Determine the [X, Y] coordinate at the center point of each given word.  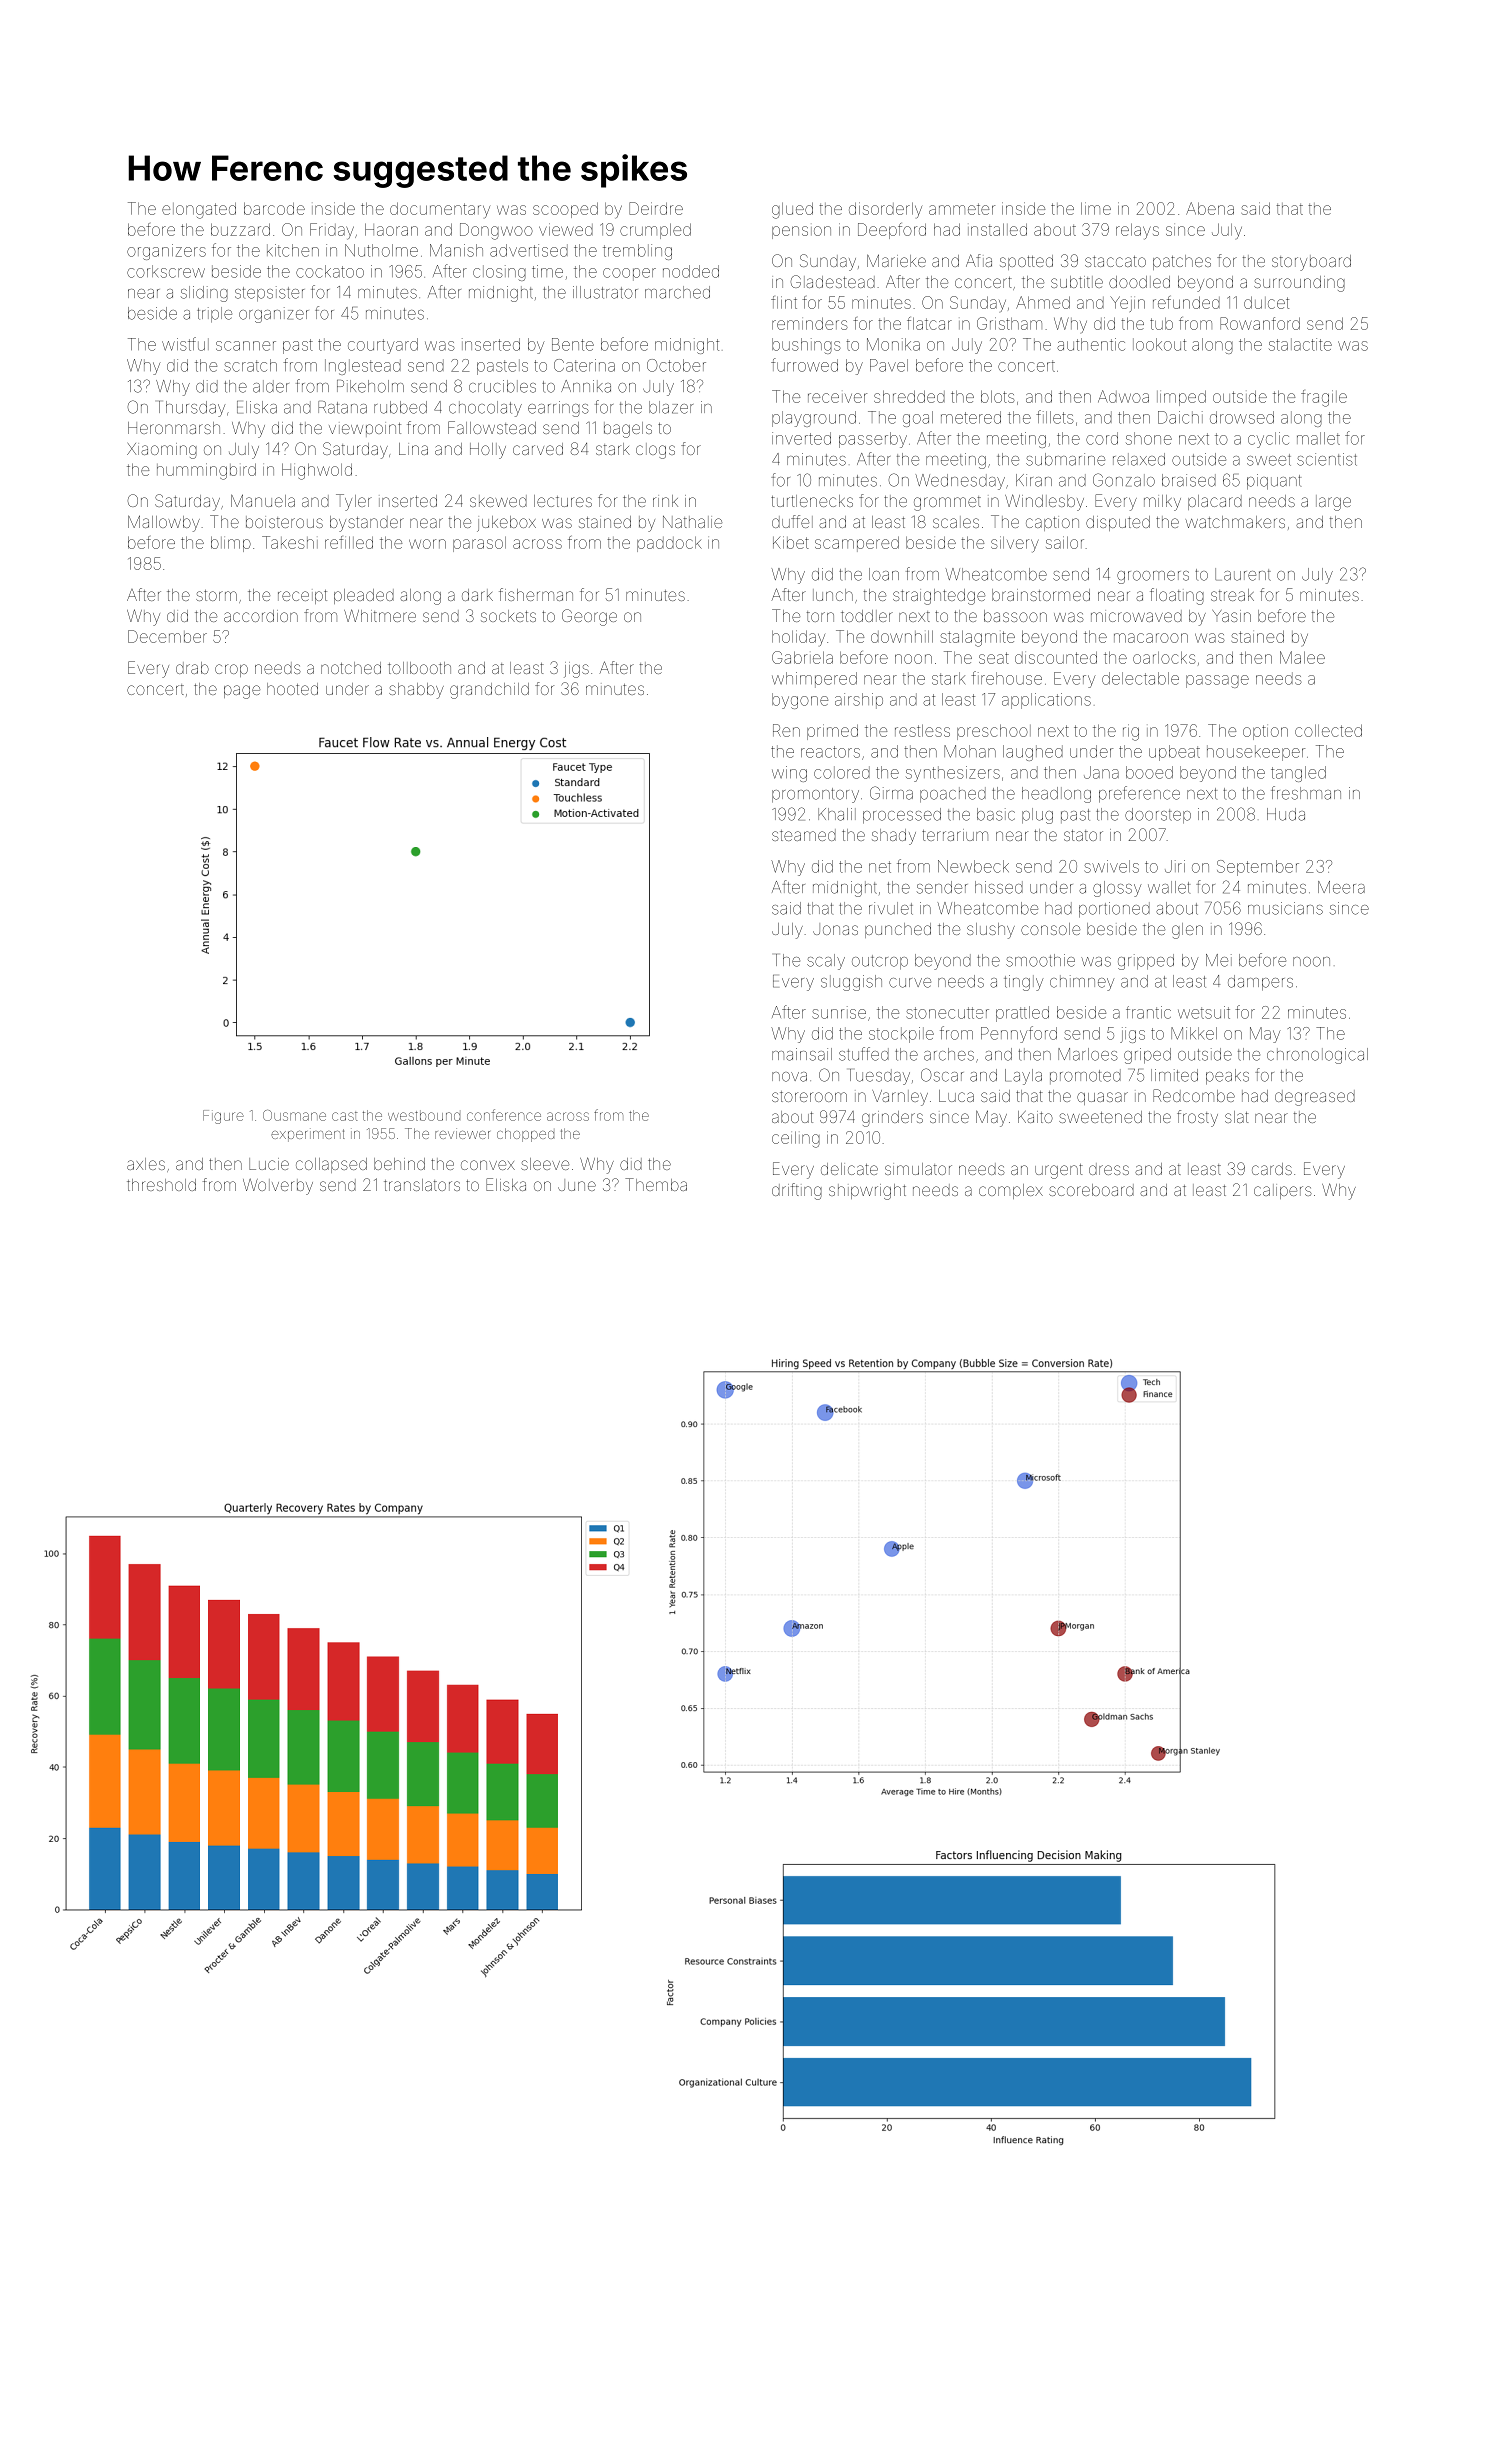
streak [1232, 595]
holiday [798, 638]
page [242, 692]
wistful [185, 344]
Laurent [1243, 574]
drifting [797, 1191]
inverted [801, 438]
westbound [424, 1115]
